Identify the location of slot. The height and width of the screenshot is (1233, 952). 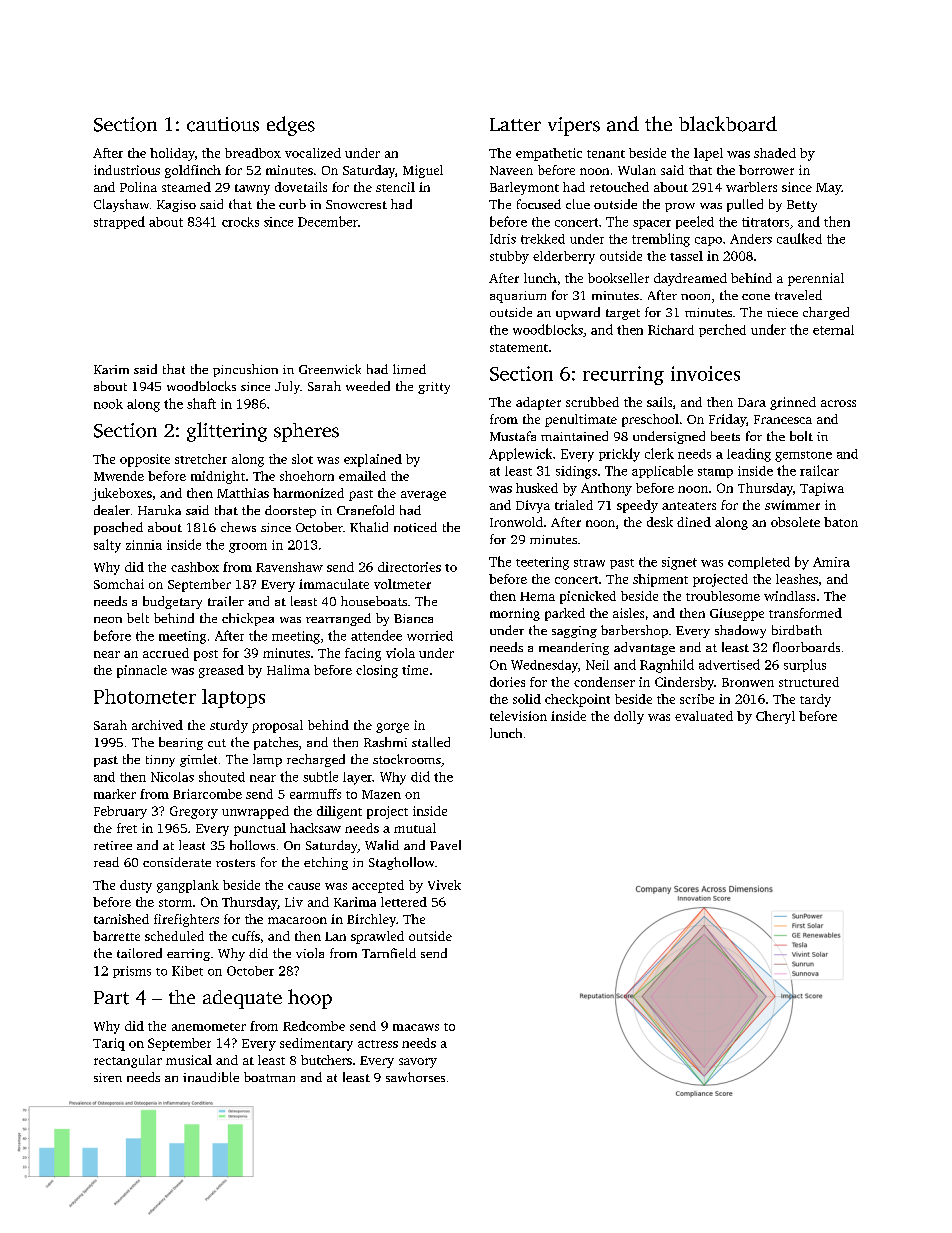
(302, 459).
